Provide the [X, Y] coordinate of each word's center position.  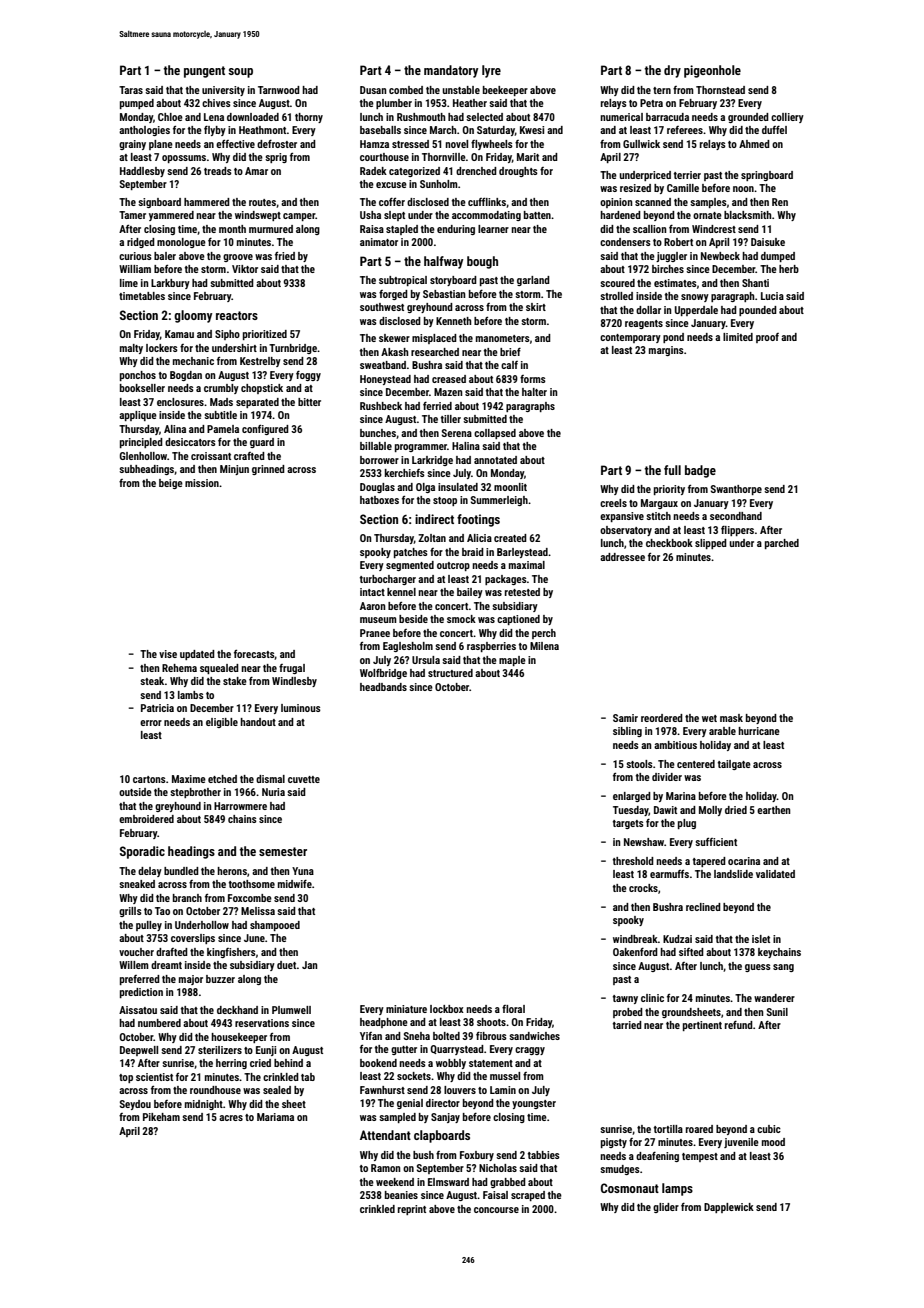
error [151, 723]
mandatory [451, 71]
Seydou [135, 1105]
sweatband [383, 365]
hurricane [759, 731]
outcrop [453, 566]
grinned [268, 470]
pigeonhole [712, 71]
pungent [204, 72]
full [672, 470]
